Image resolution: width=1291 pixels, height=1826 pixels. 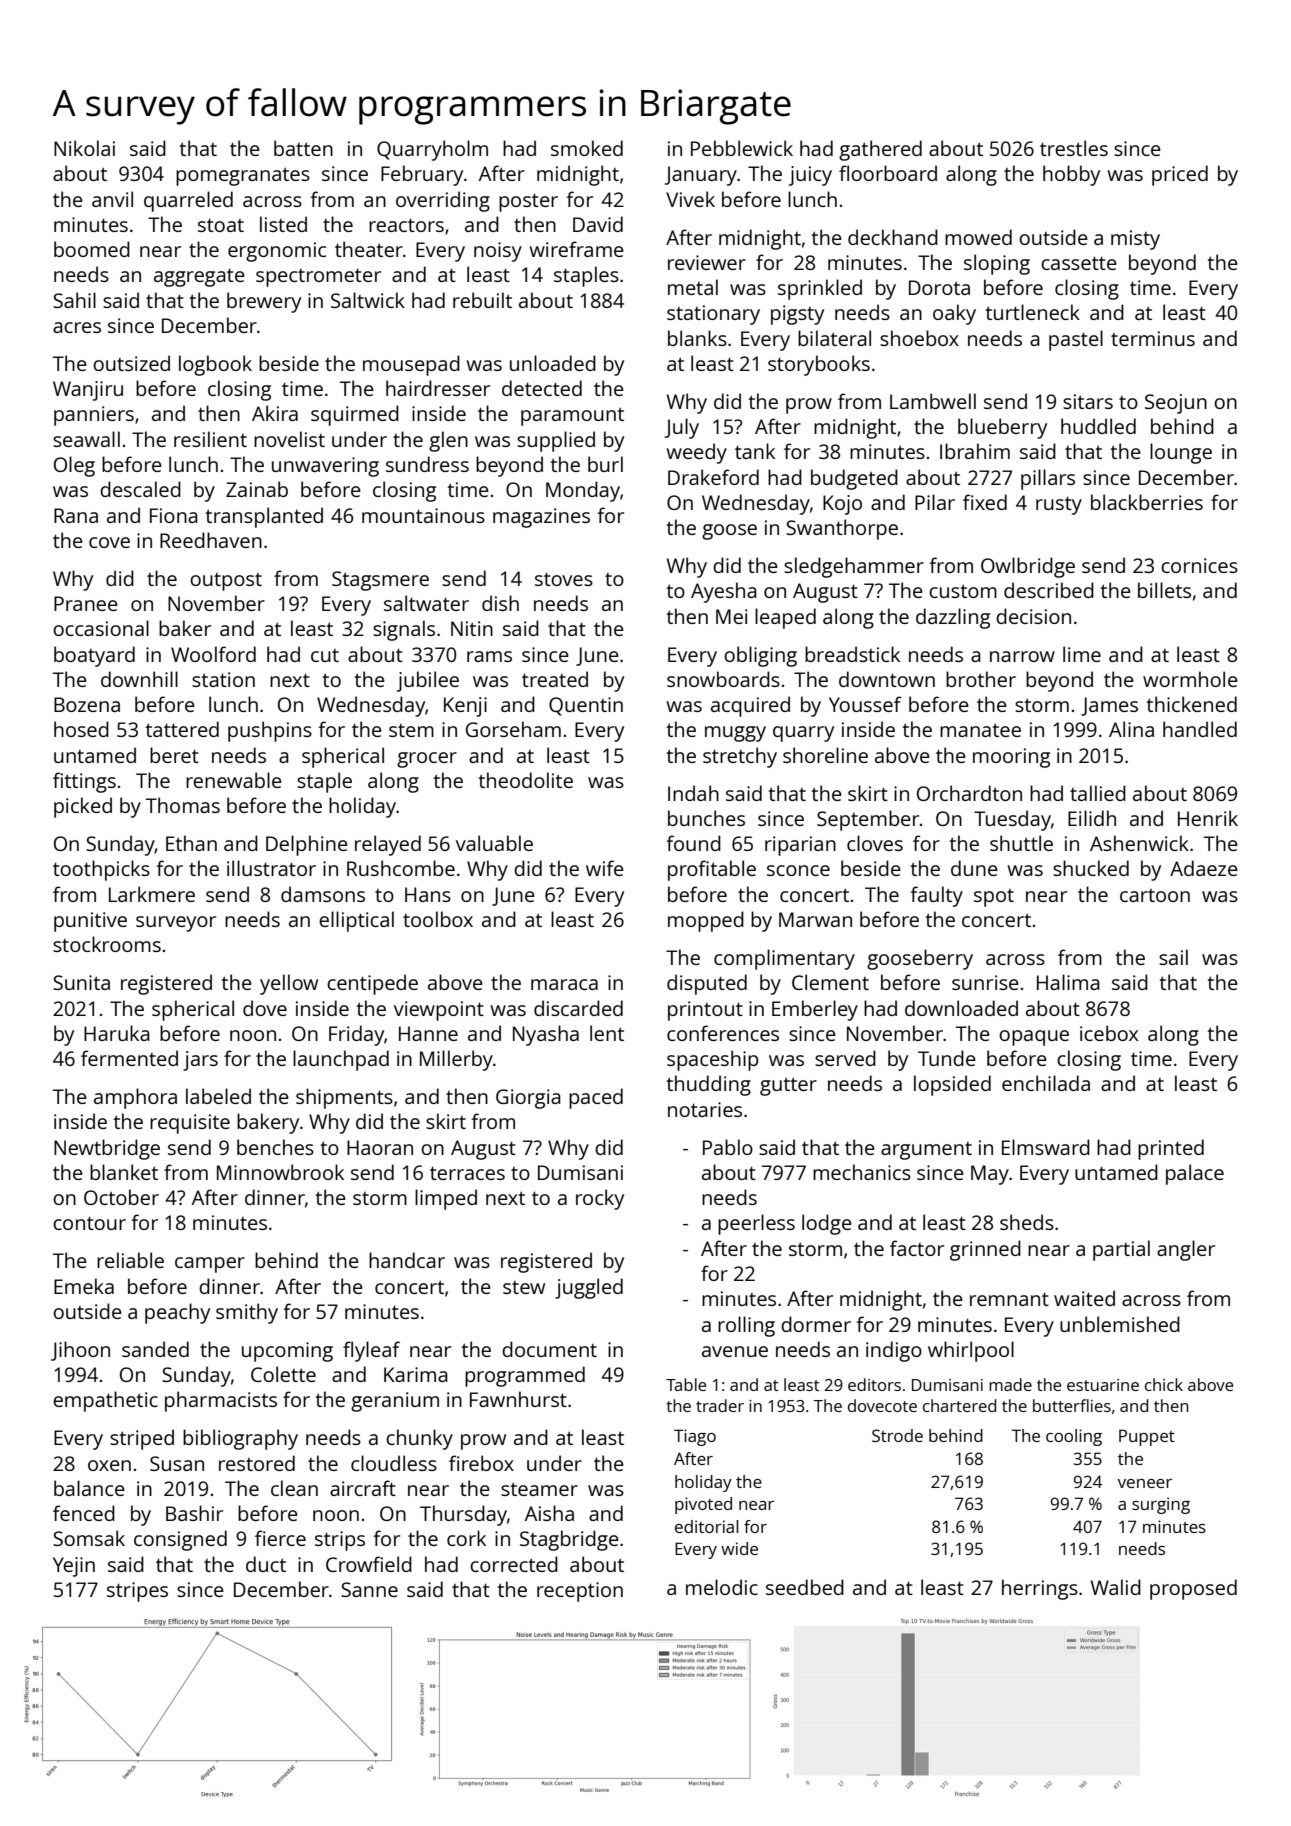 What do you see at coordinates (137, 1592) in the screenshot?
I see `stripes` at bounding box center [137, 1592].
